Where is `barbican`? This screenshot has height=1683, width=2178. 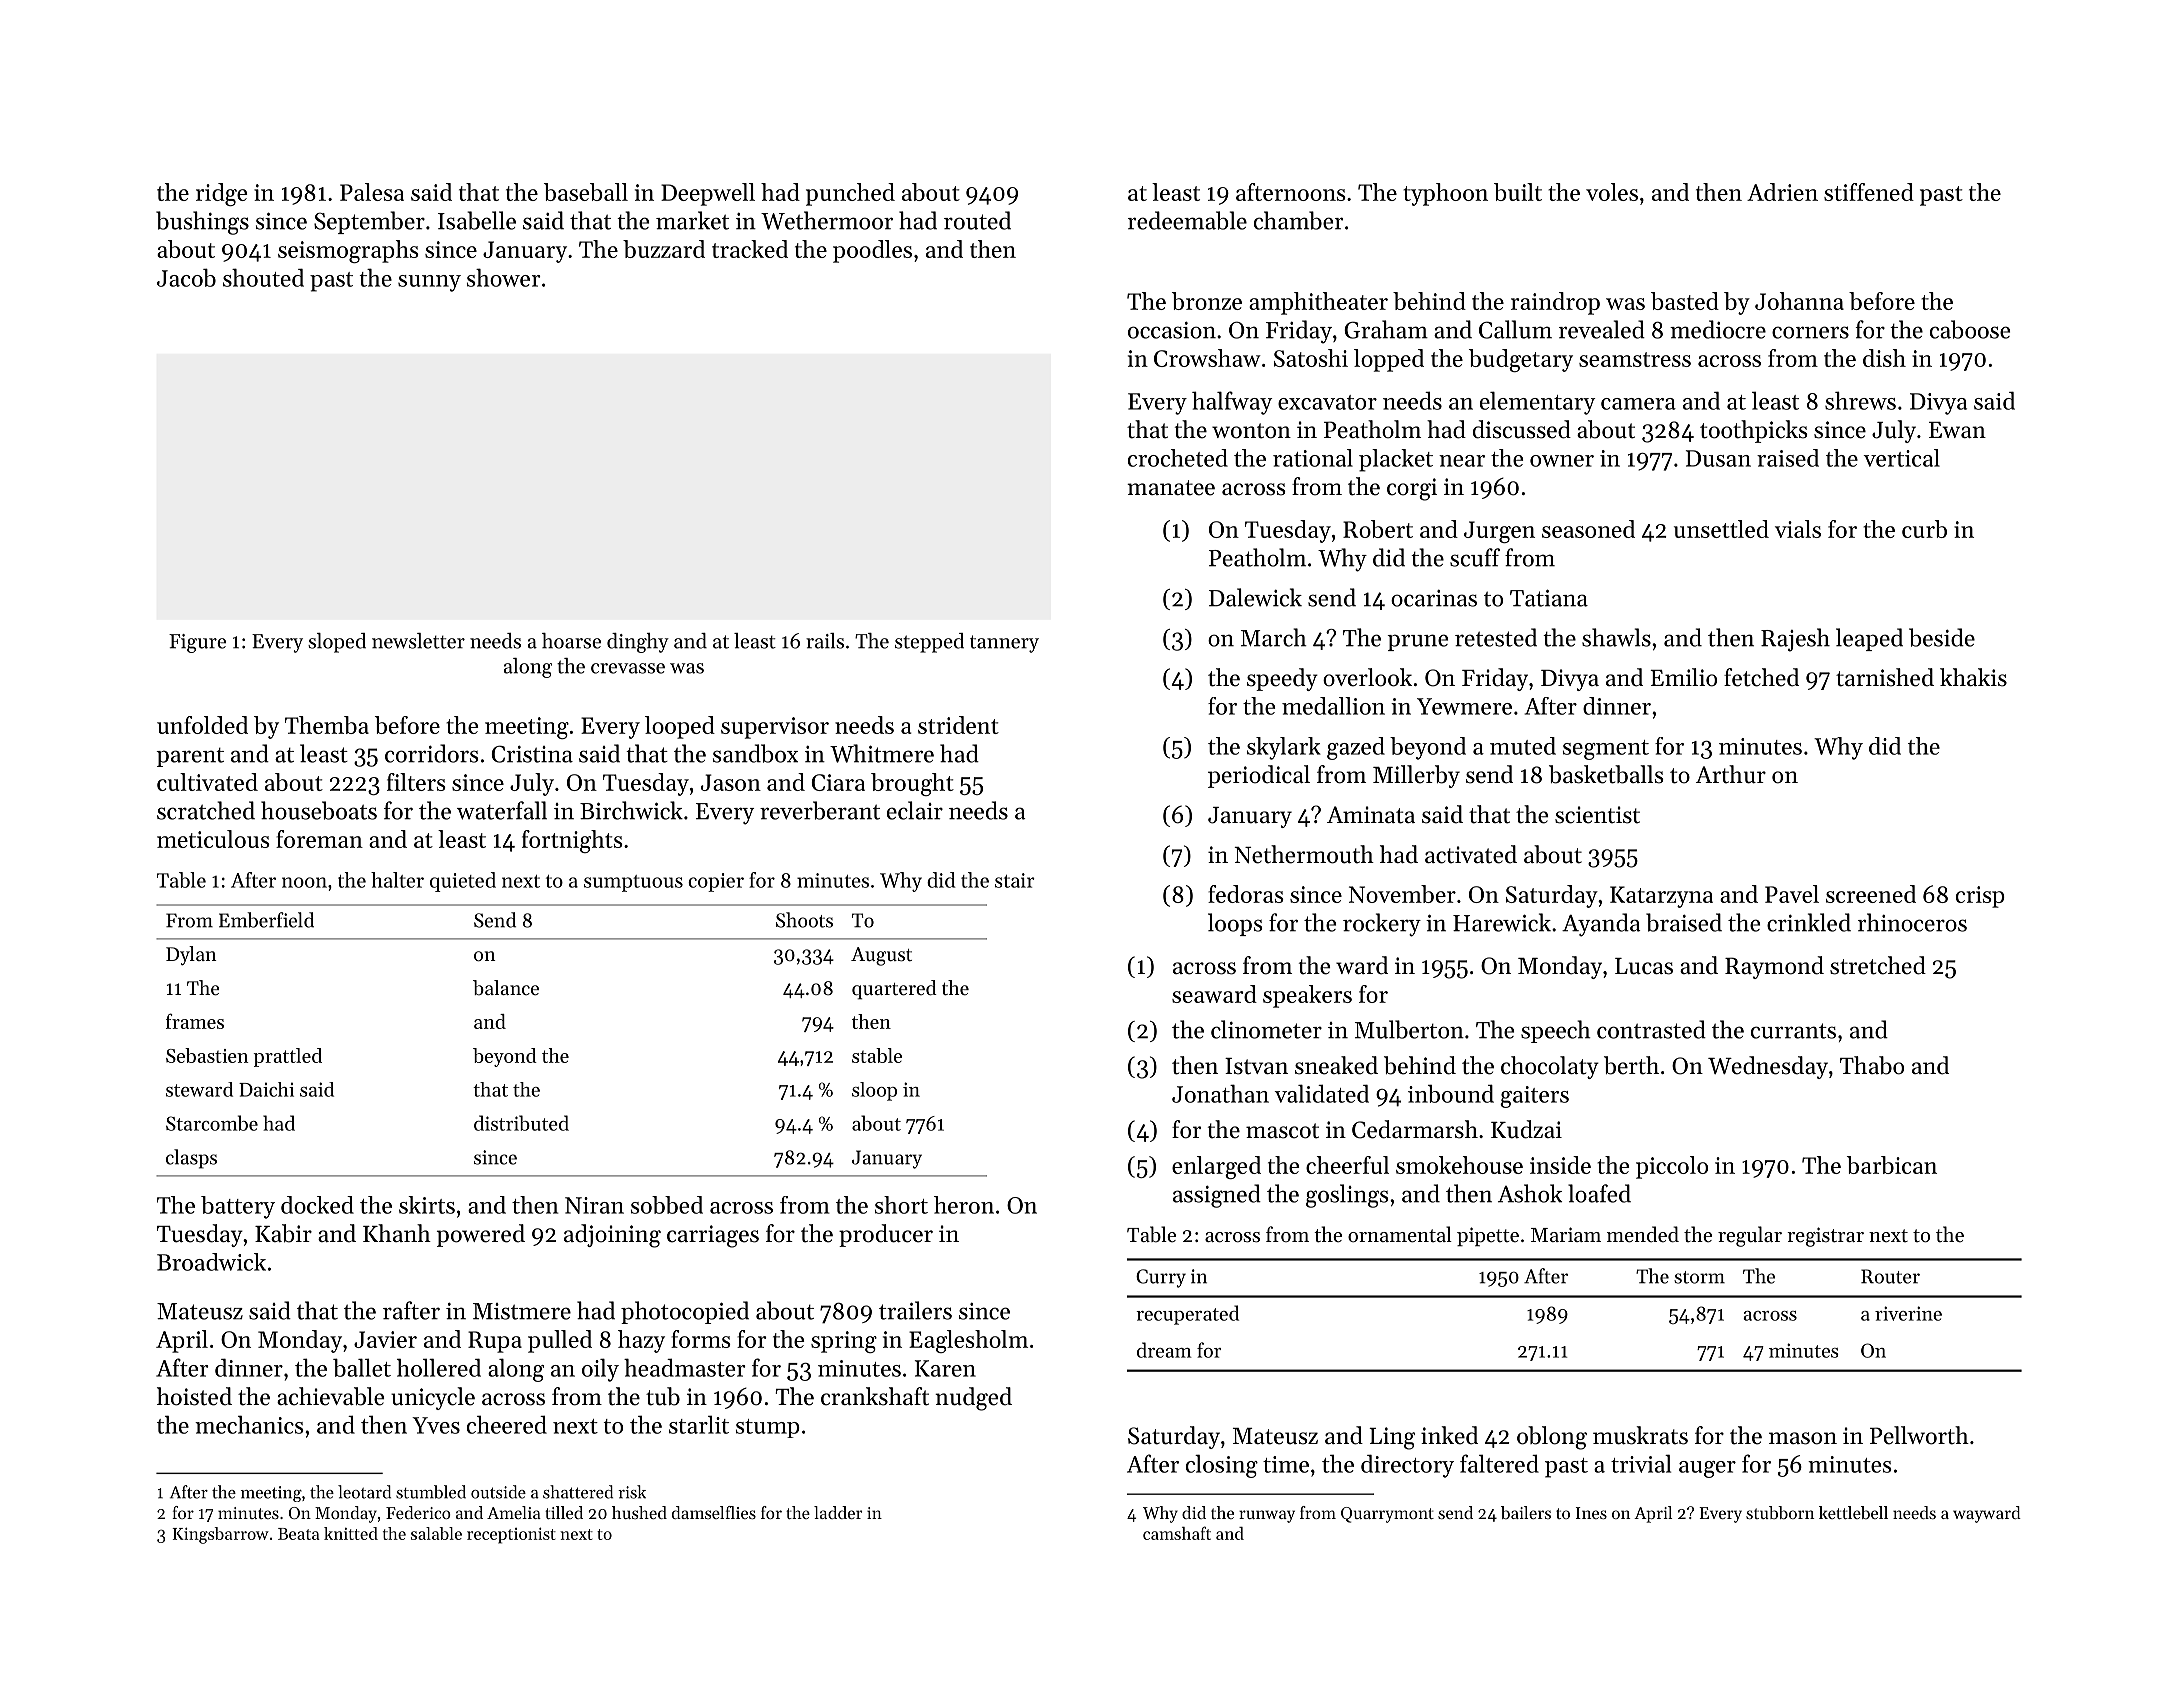
barbican is located at coordinates (1892, 1165).
